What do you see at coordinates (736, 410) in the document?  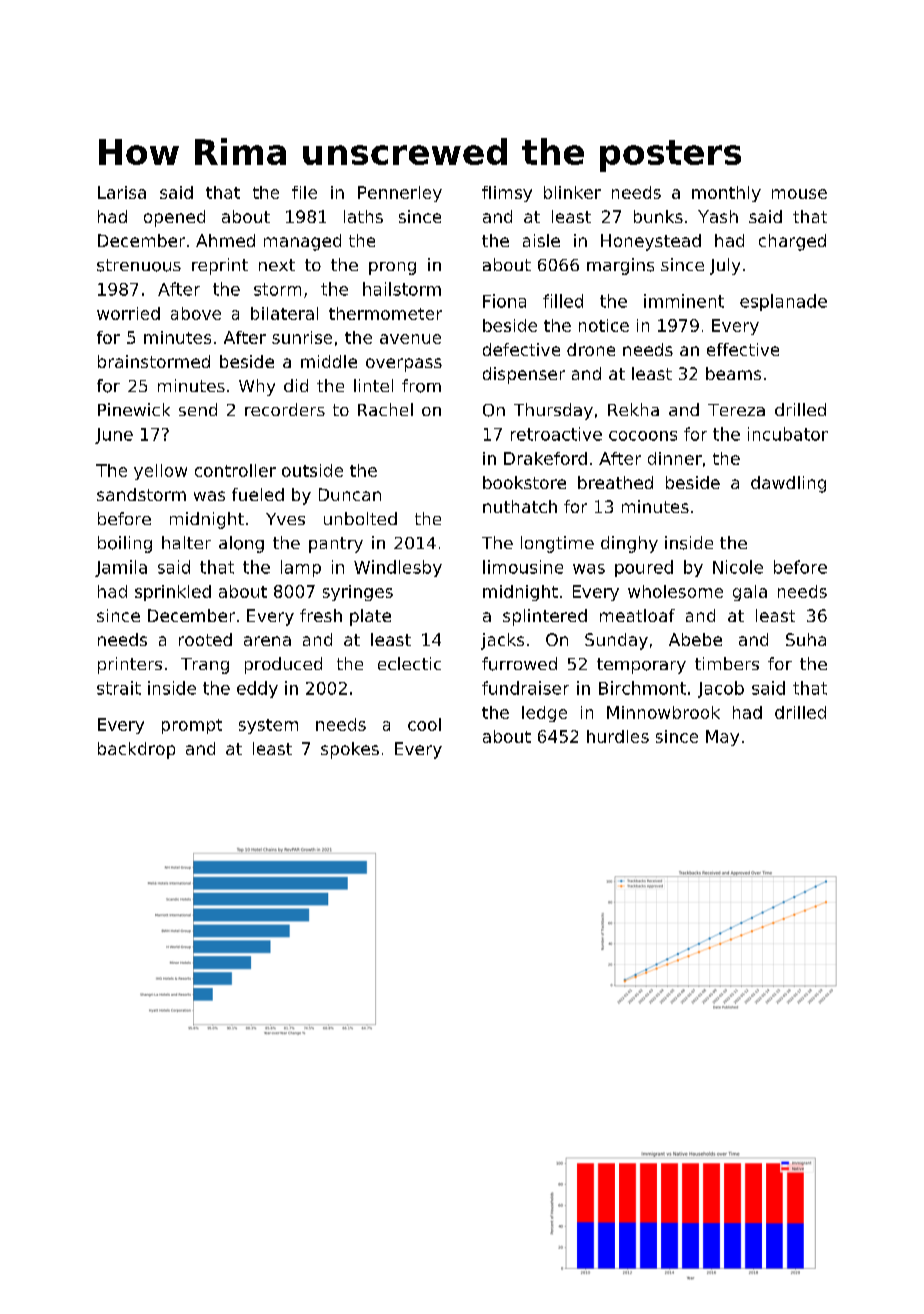 I see `Tereza` at bounding box center [736, 410].
